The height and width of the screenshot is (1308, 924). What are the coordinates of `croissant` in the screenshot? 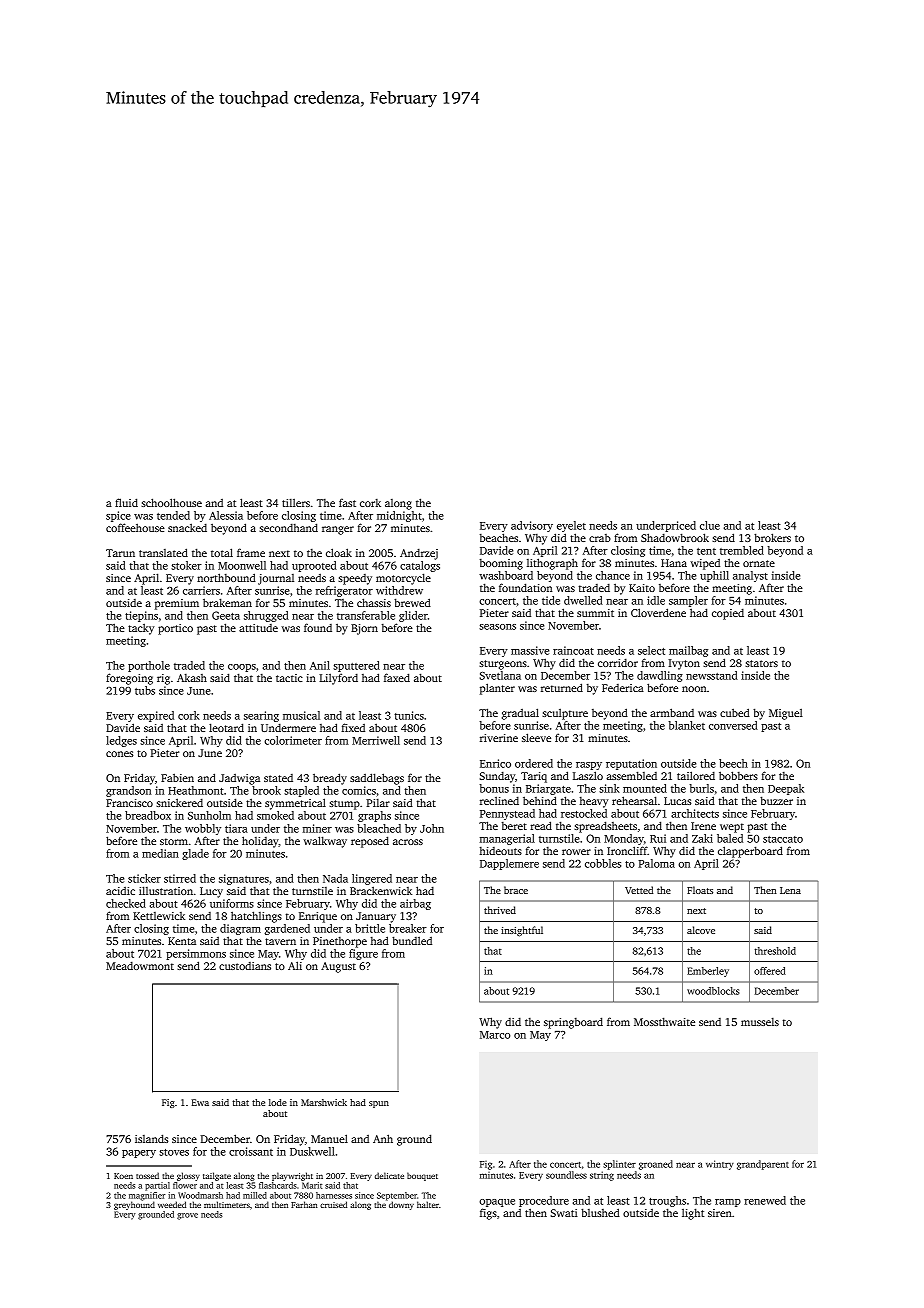 It's located at (251, 1151).
